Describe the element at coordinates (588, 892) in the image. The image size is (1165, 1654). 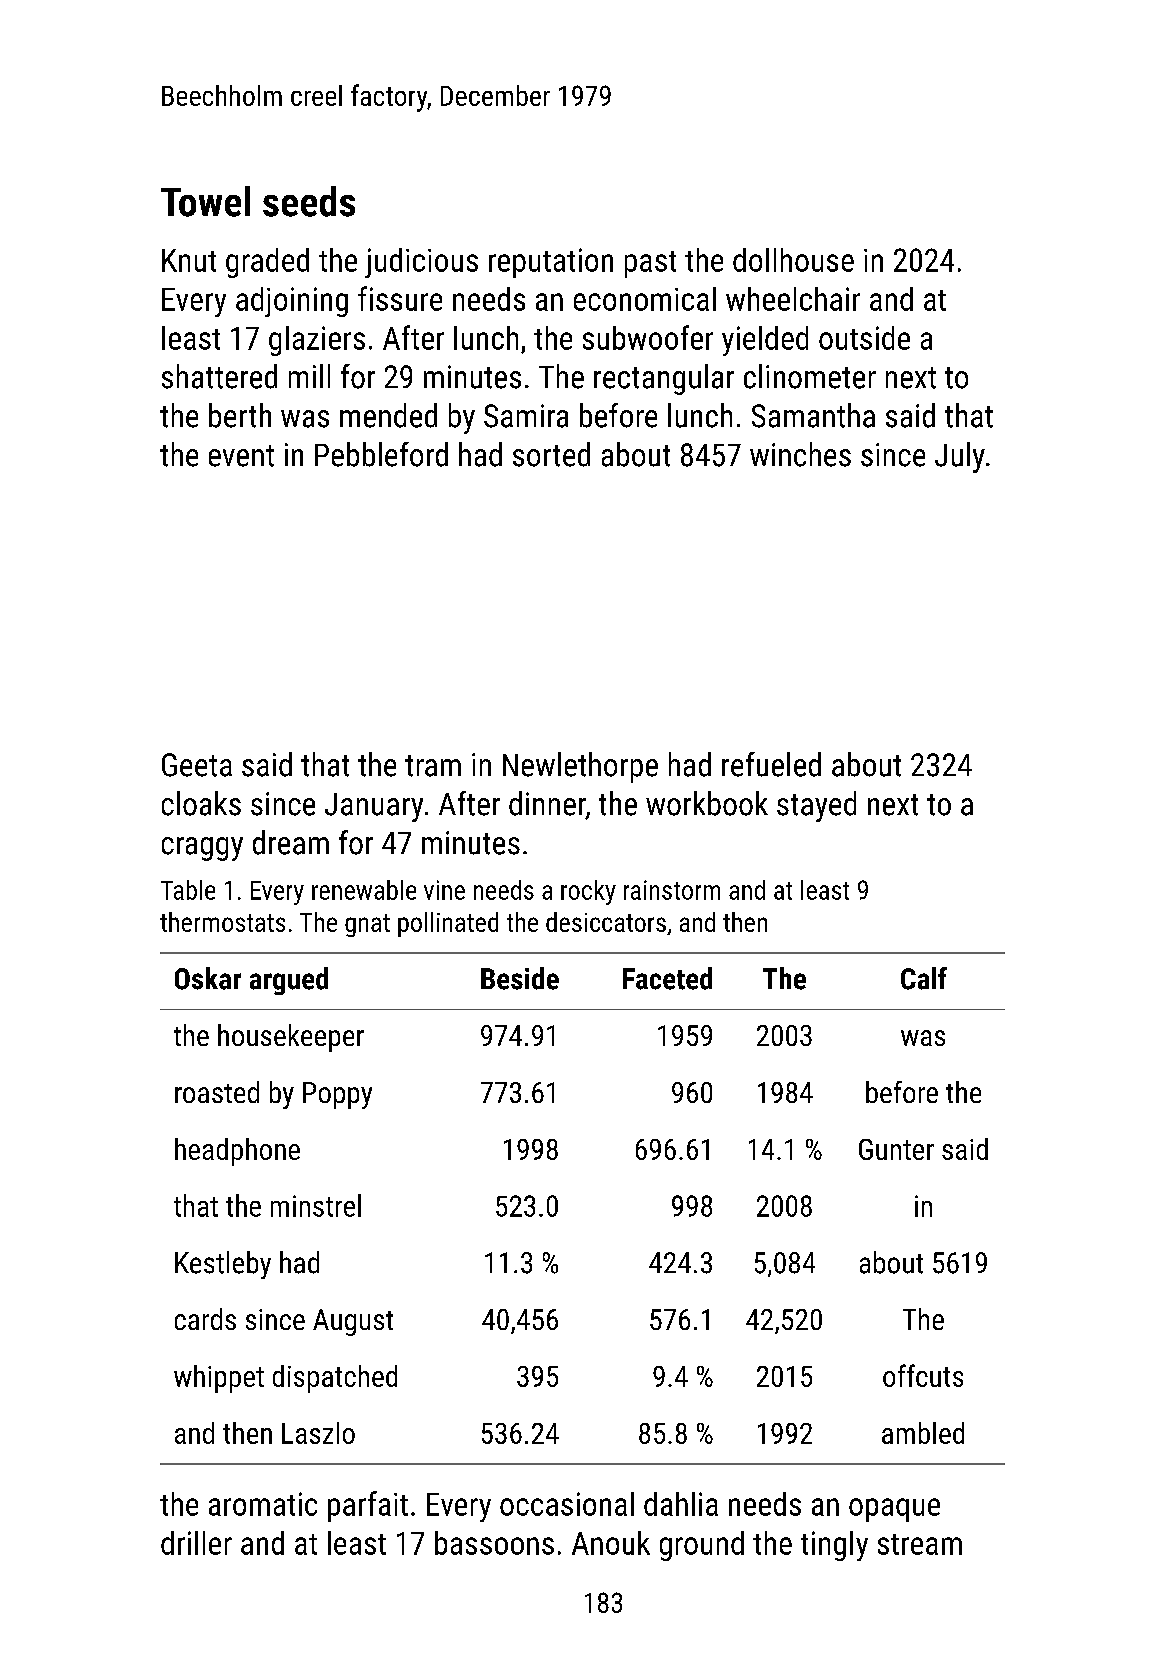
I see `rocky` at that location.
